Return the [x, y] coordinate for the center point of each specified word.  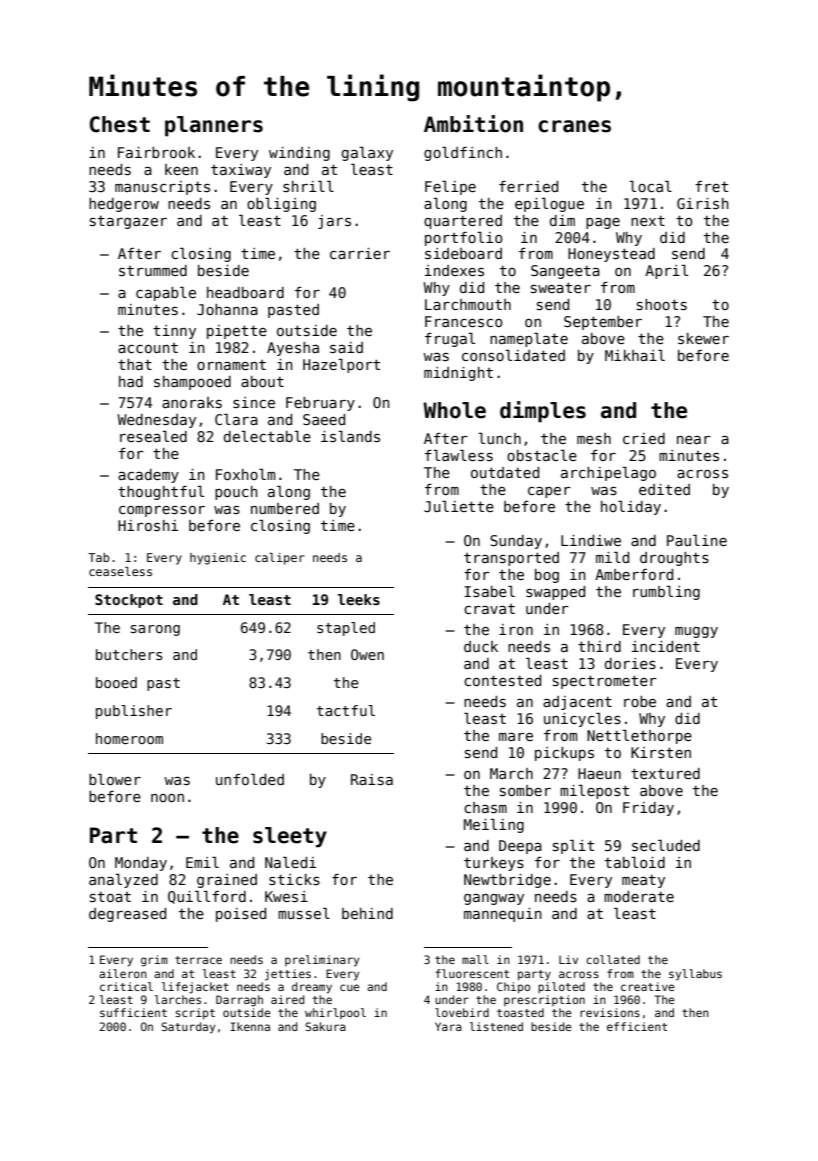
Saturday [188, 1028]
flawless [459, 455]
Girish [703, 203]
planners [214, 126]
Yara [448, 1026]
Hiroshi [148, 525]
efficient [637, 1026]
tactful [346, 710]
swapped [555, 593]
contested [502, 680]
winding [299, 154]
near [694, 440]
